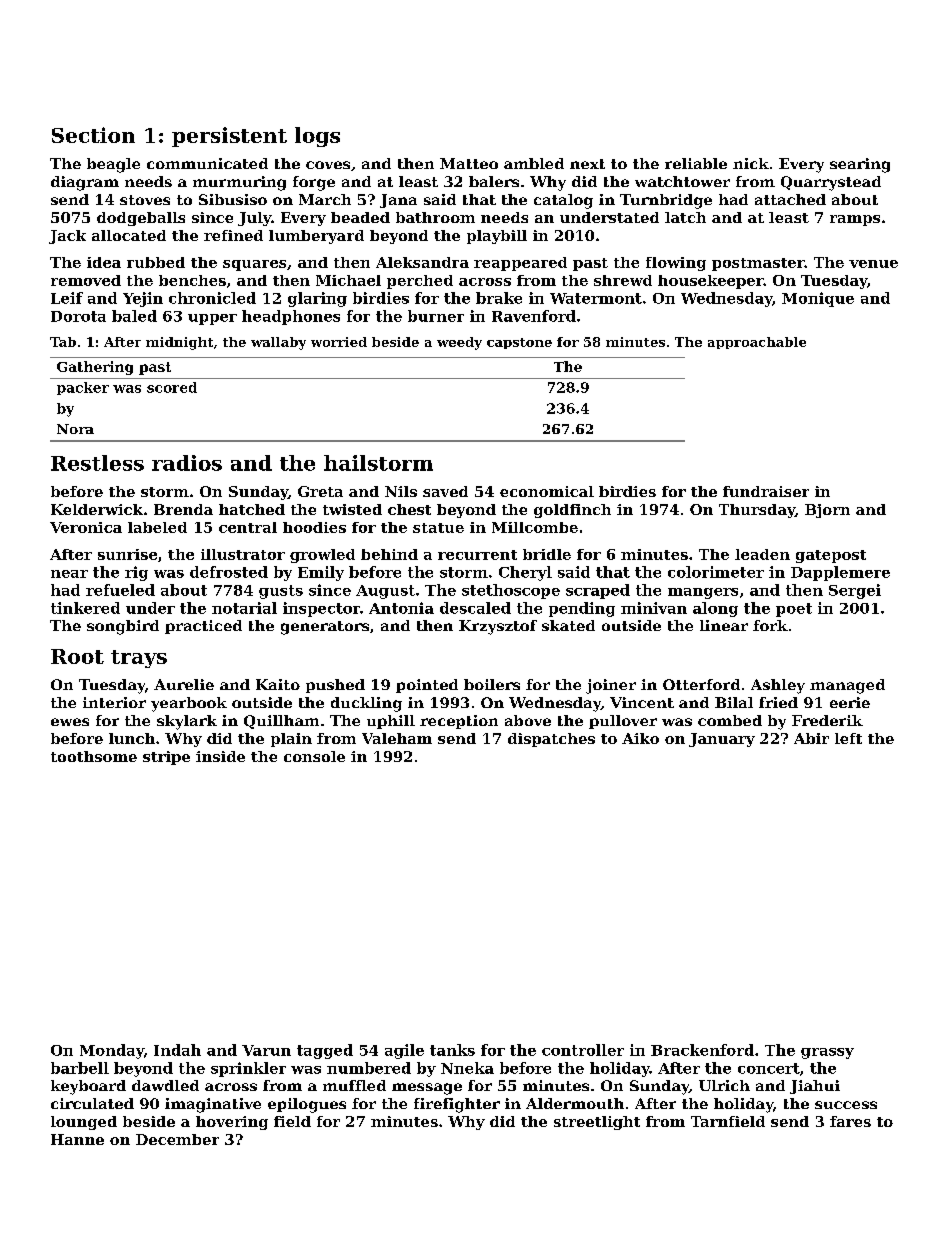 This screenshot has height=1233, width=952. Describe the element at coordinates (551, 740) in the screenshot. I see `dispatches` at that location.
